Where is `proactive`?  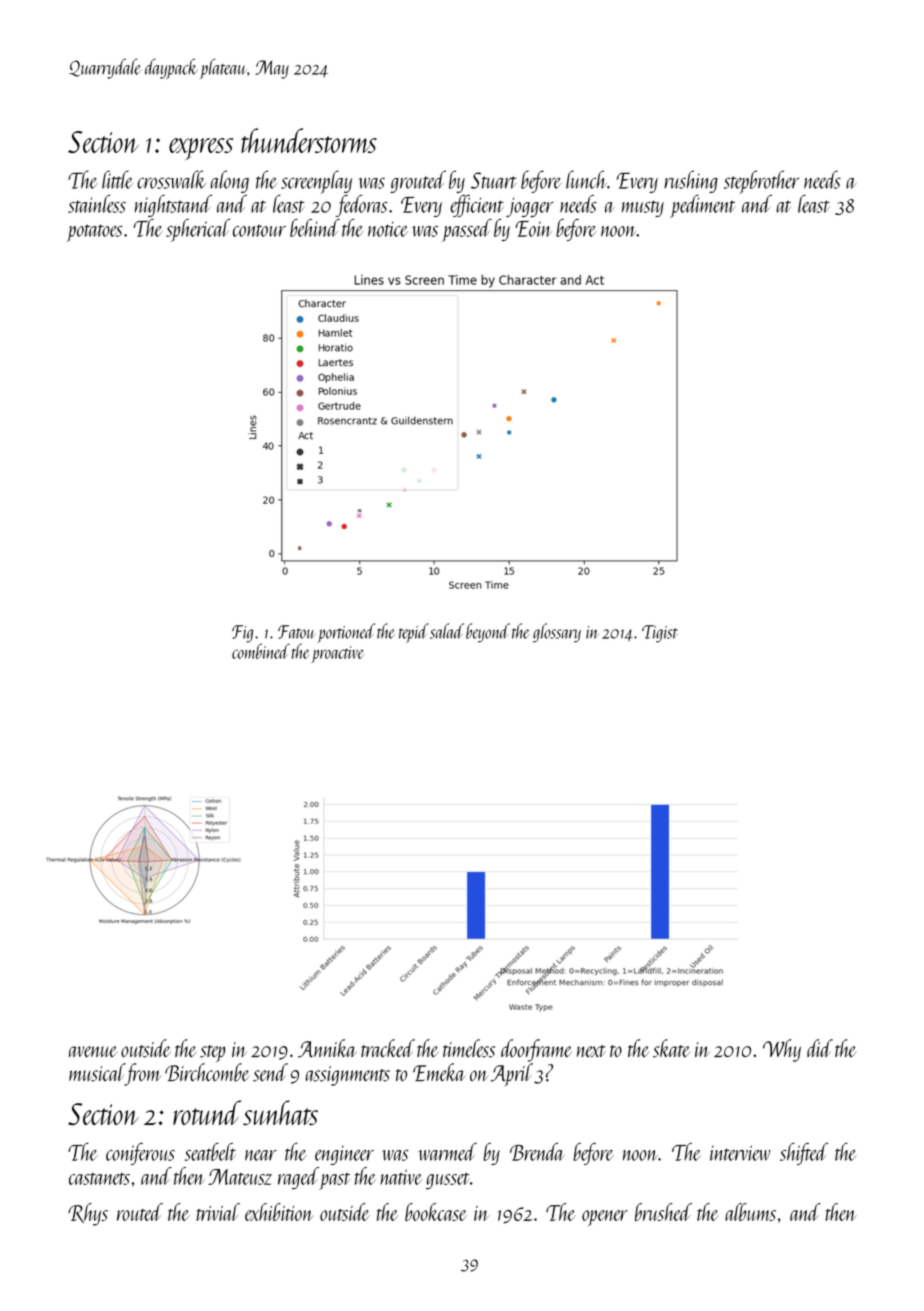
proactive is located at coordinates (337, 654).
